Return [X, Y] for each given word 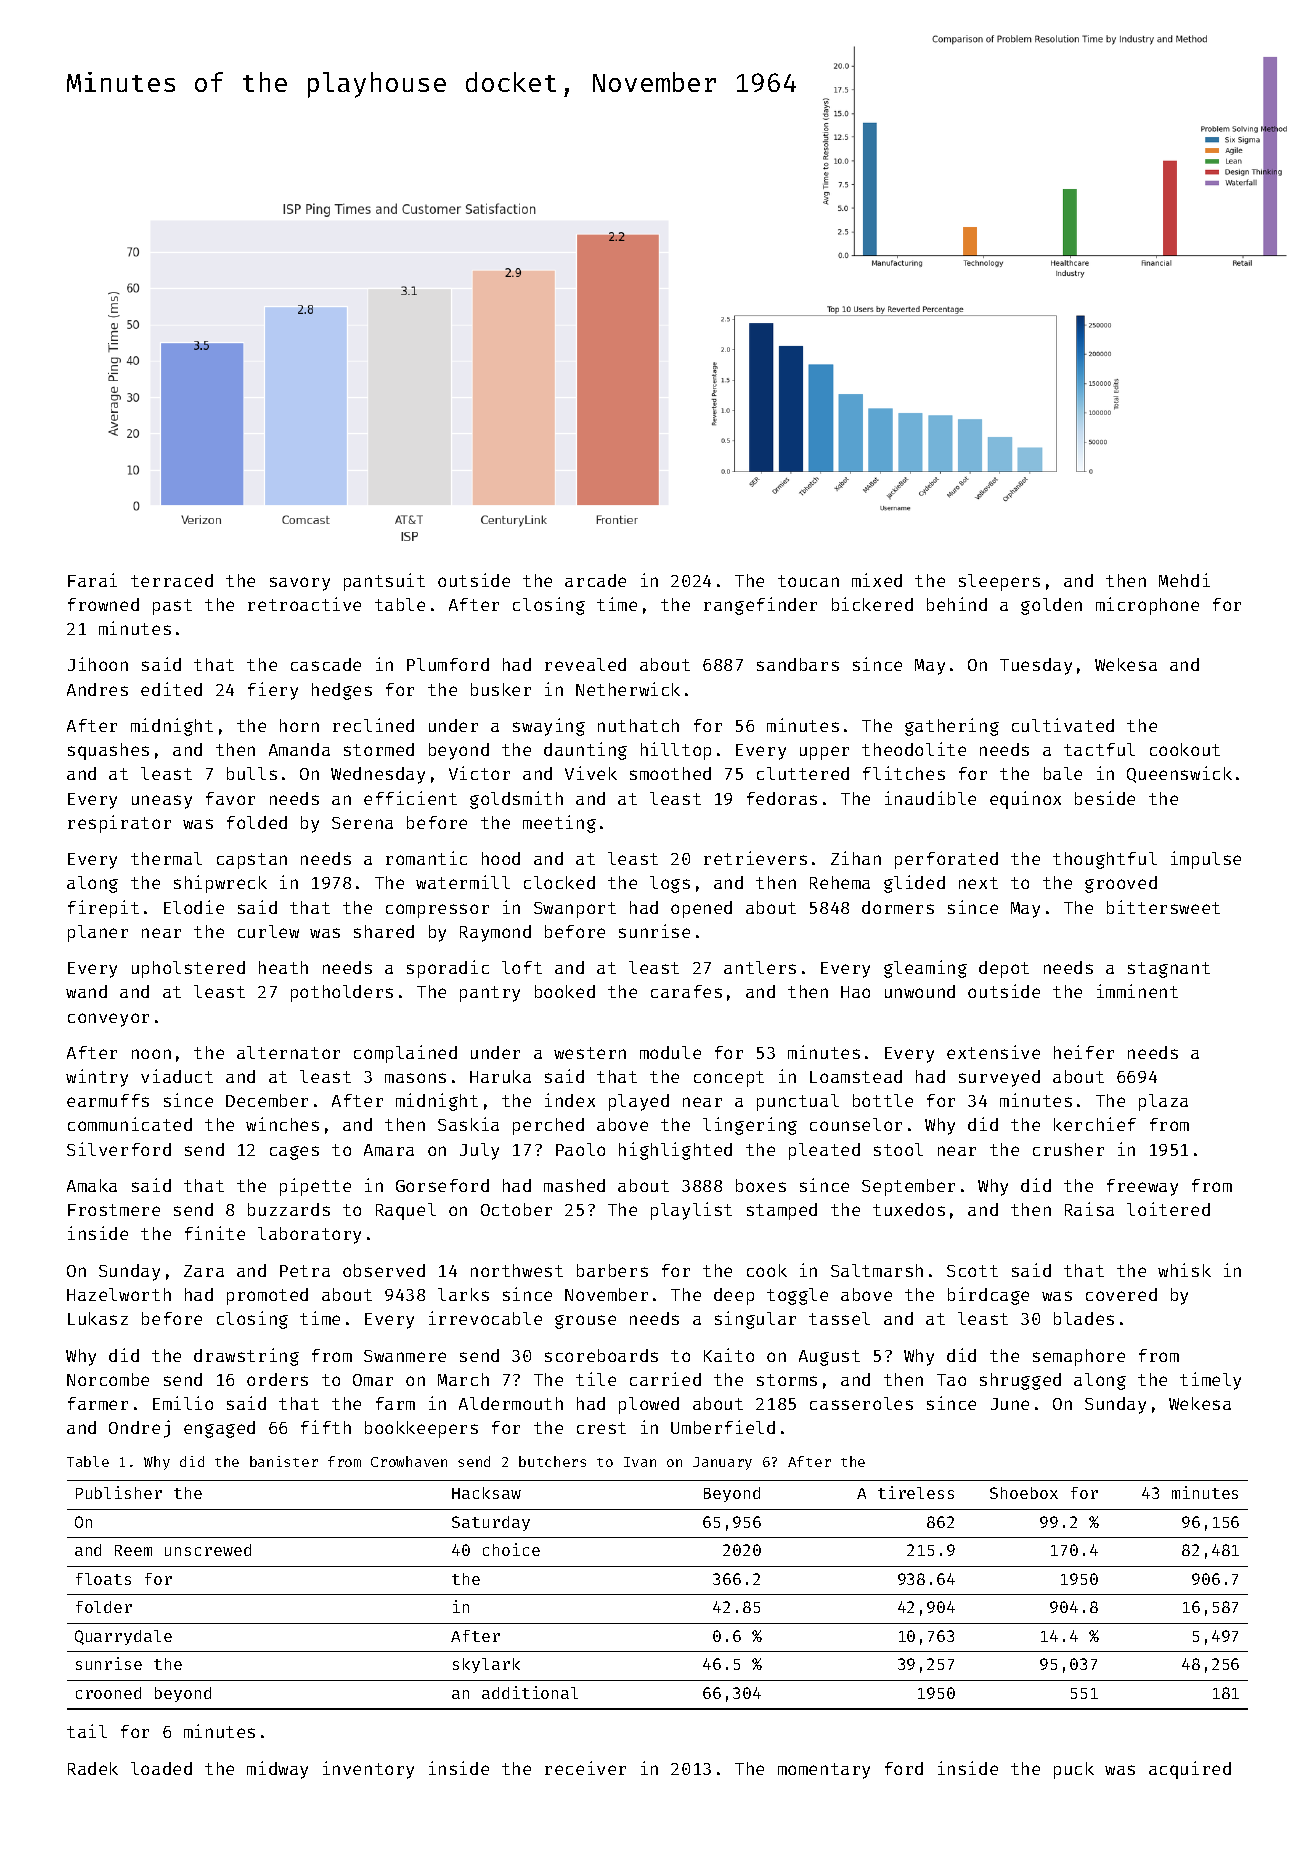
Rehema [840, 882]
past [172, 607]
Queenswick [1179, 774]
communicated [130, 1124]
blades [1084, 1318]
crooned [108, 1693]
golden [1051, 606]
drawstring [246, 1357]
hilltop [676, 751]
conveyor [108, 1020]
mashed [574, 1185]
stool [898, 1149]
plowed [649, 1405]
